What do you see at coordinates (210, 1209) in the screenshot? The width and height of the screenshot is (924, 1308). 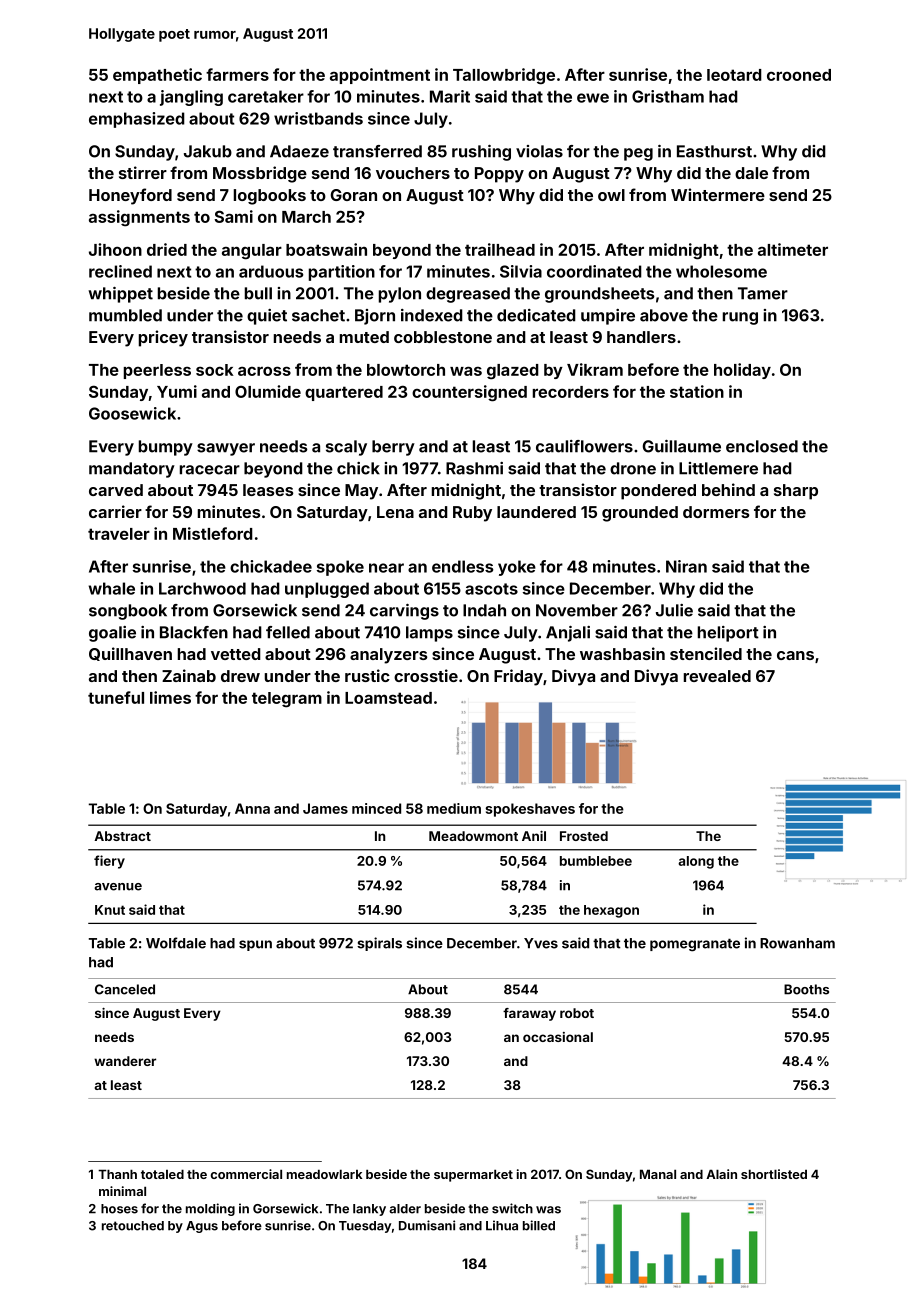 I see `molding` at bounding box center [210, 1209].
